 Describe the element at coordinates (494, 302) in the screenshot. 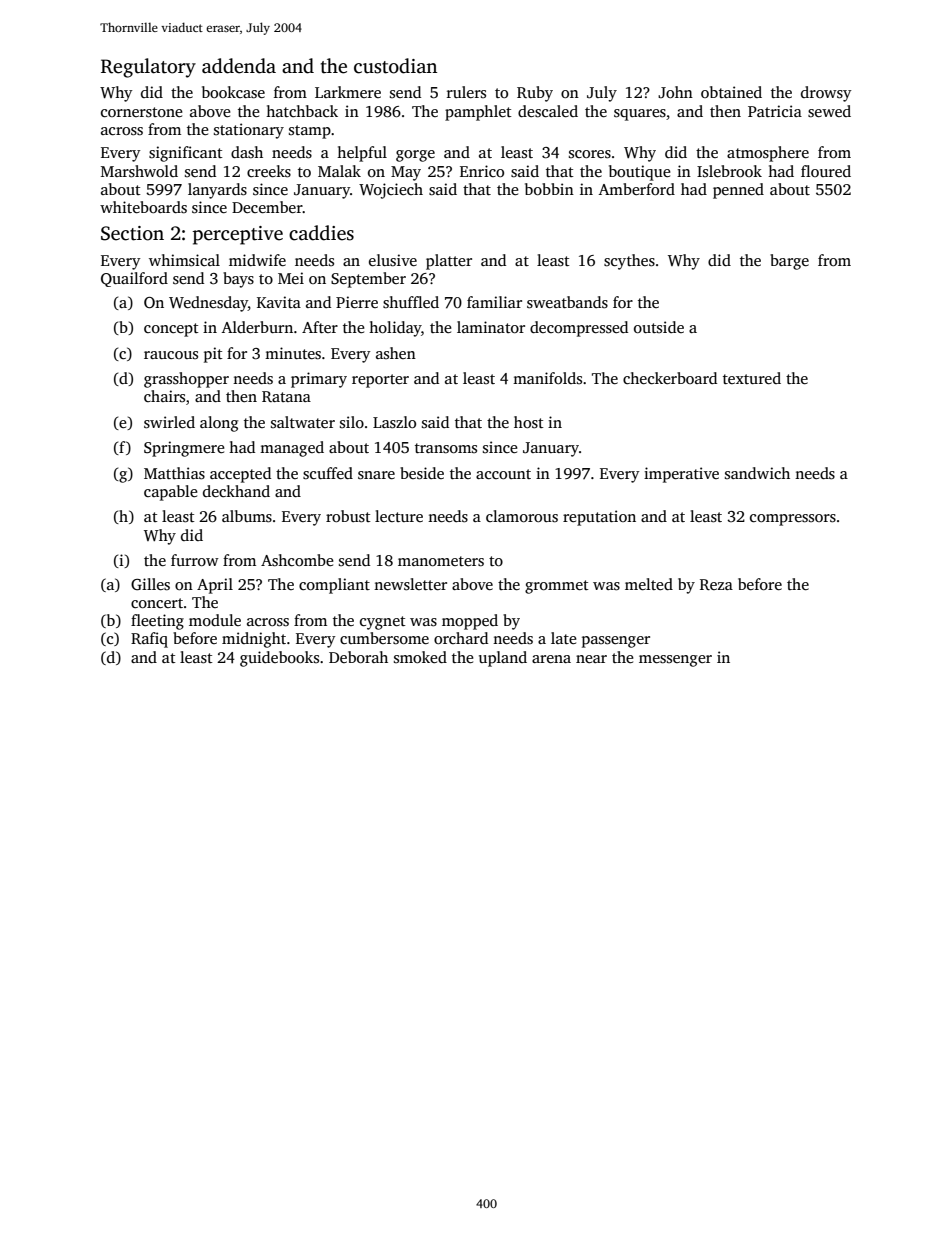

I see `familiar` at that location.
